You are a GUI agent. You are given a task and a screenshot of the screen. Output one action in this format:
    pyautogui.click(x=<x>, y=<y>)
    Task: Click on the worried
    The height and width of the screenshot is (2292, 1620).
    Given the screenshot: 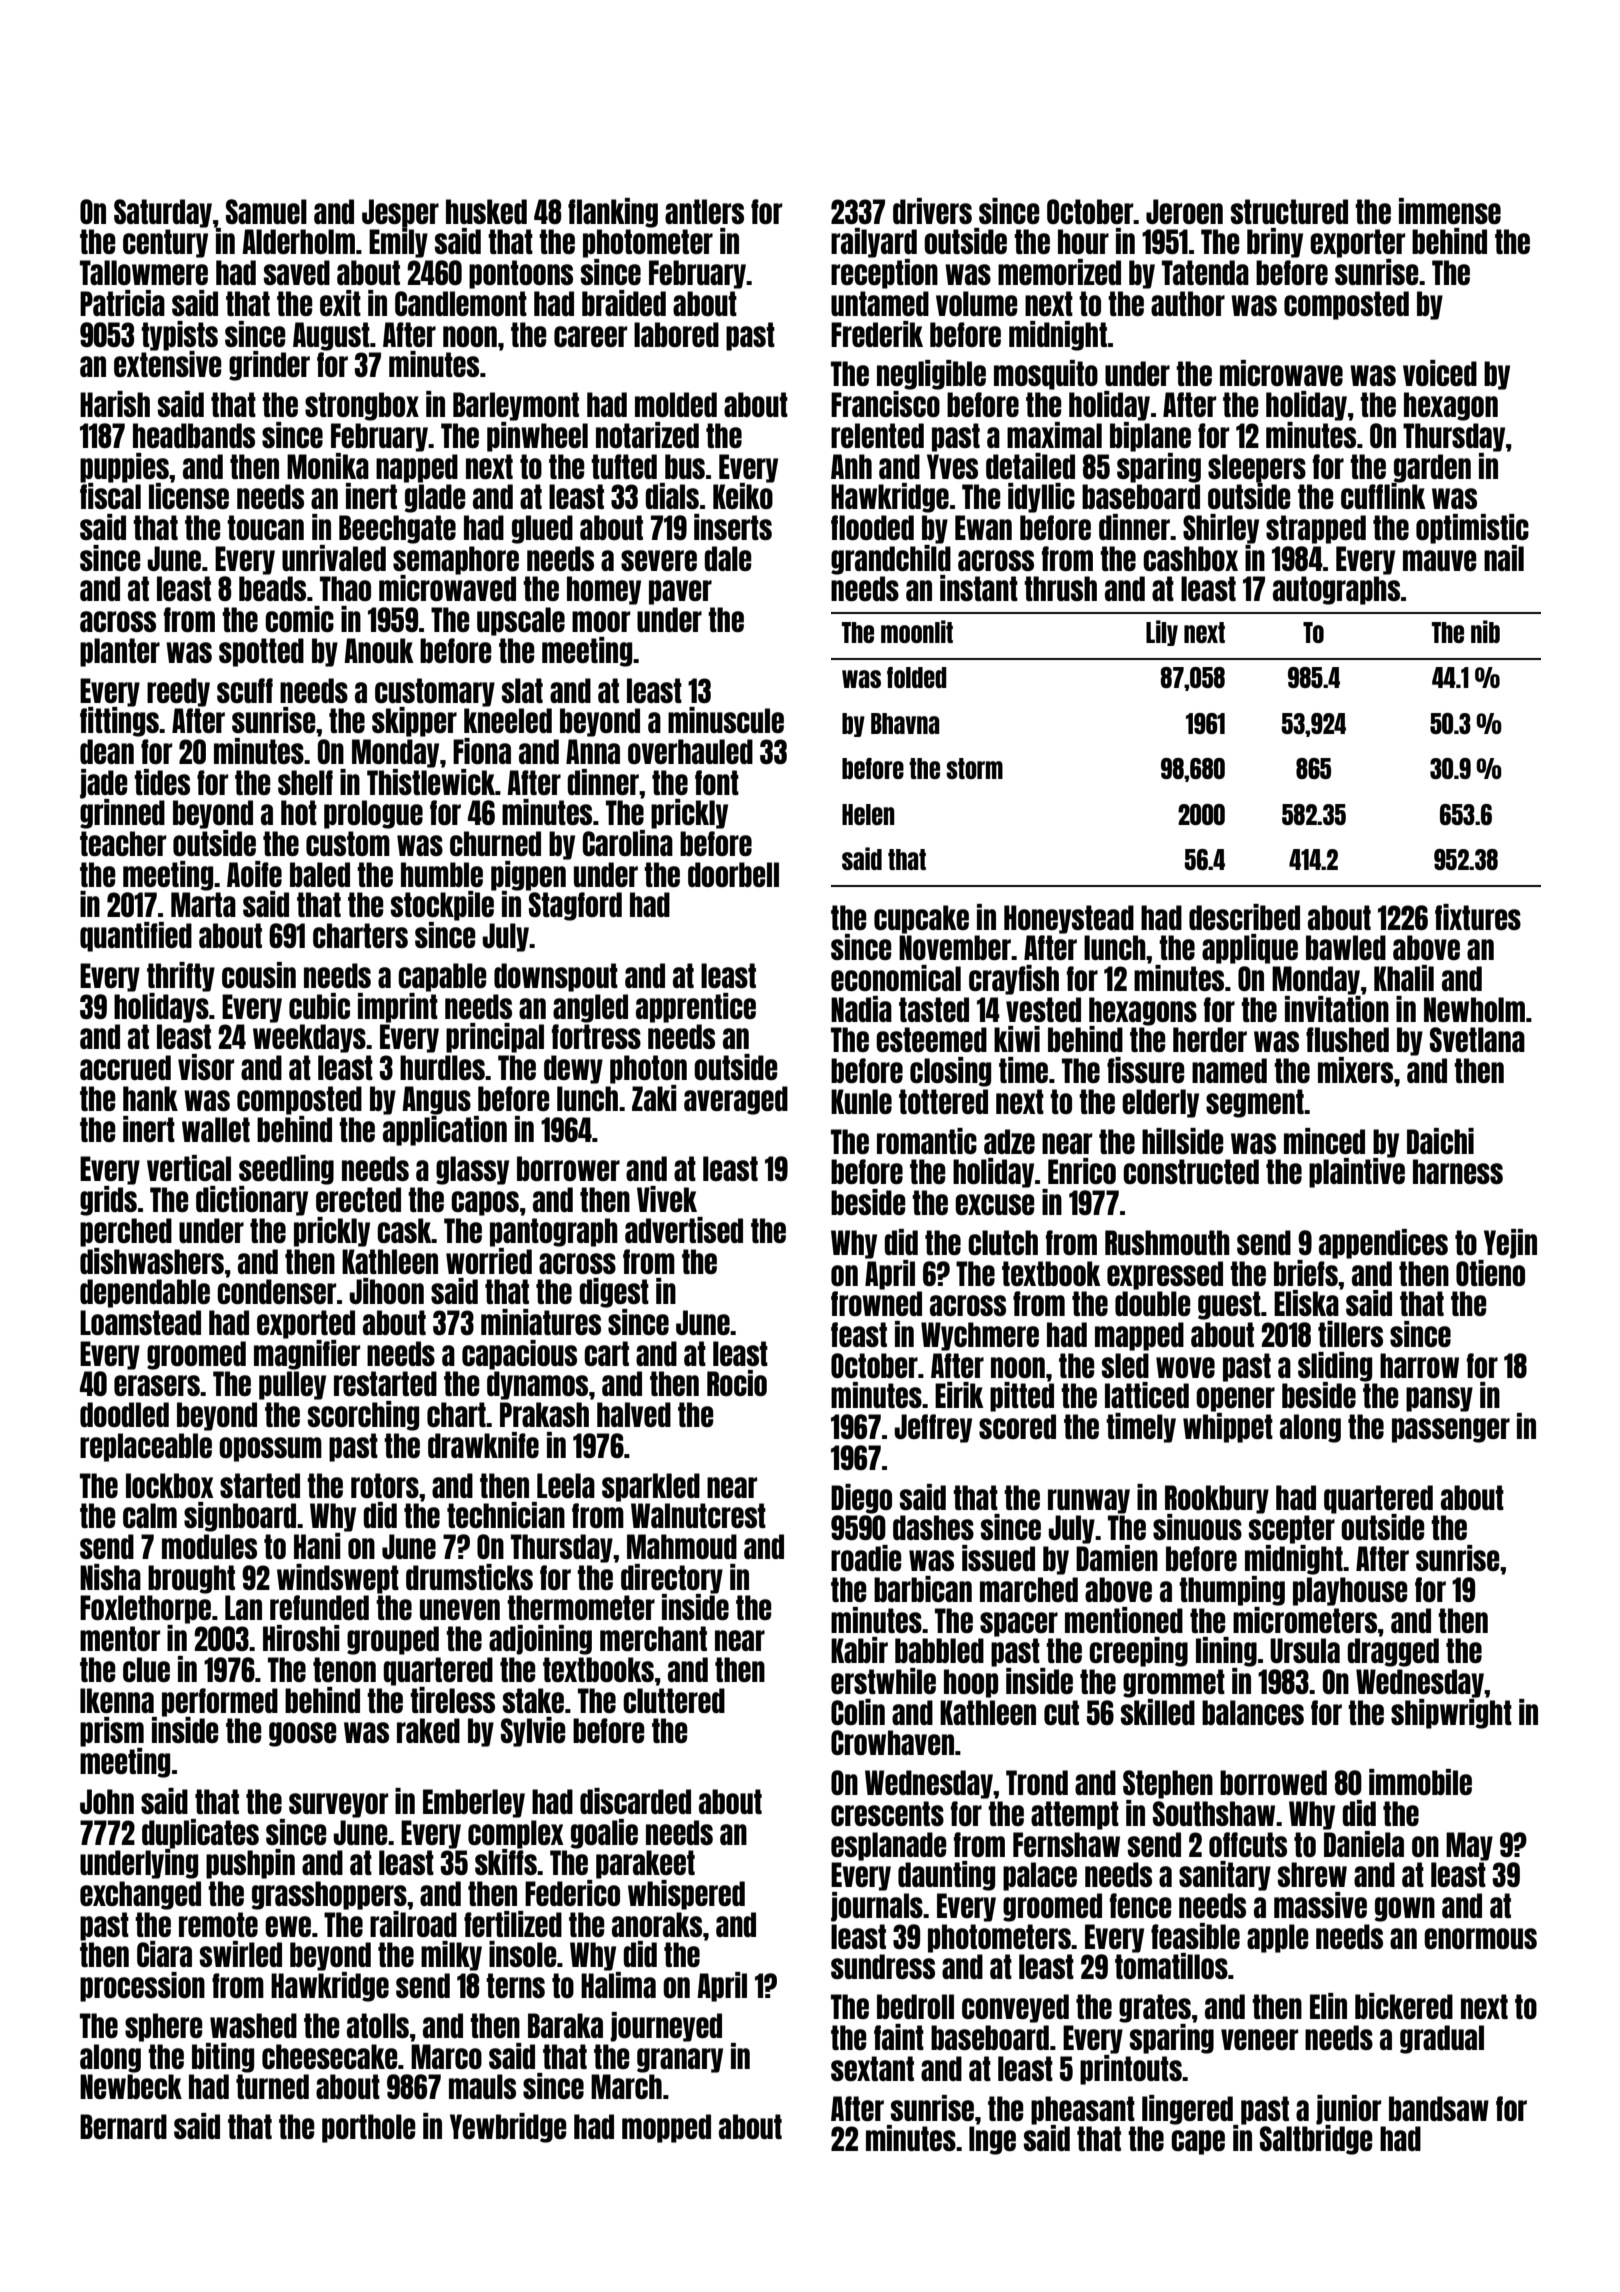 What is the action you would take?
    pyautogui.click(x=489, y=1261)
